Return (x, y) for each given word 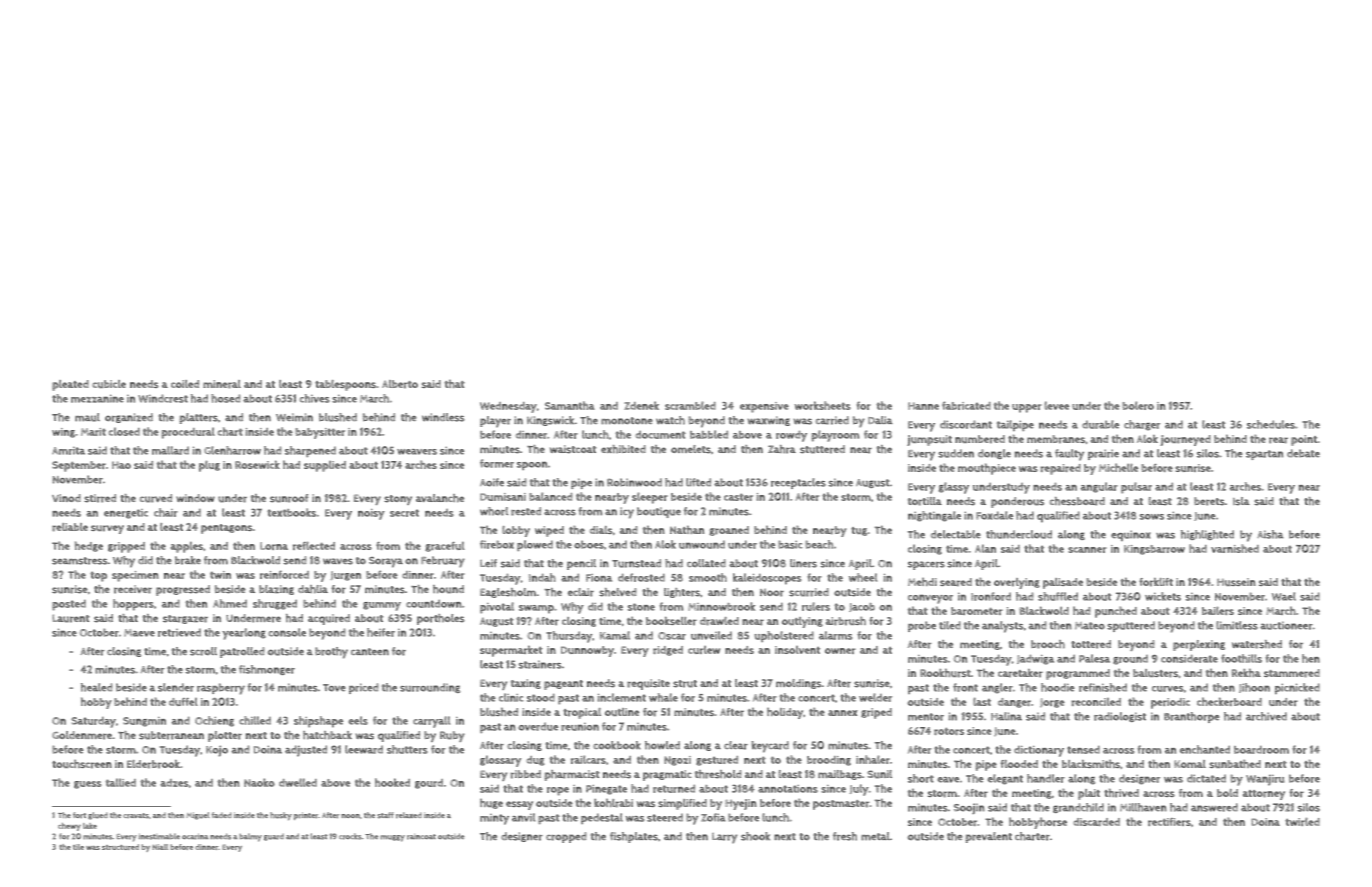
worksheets (823, 405)
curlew (704, 650)
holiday (785, 713)
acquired (329, 619)
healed (96, 687)
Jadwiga (1035, 659)
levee (1057, 405)
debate (1303, 453)
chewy (69, 827)
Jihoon (1254, 688)
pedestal (602, 818)
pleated (70, 385)
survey (107, 529)
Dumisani (503, 497)
